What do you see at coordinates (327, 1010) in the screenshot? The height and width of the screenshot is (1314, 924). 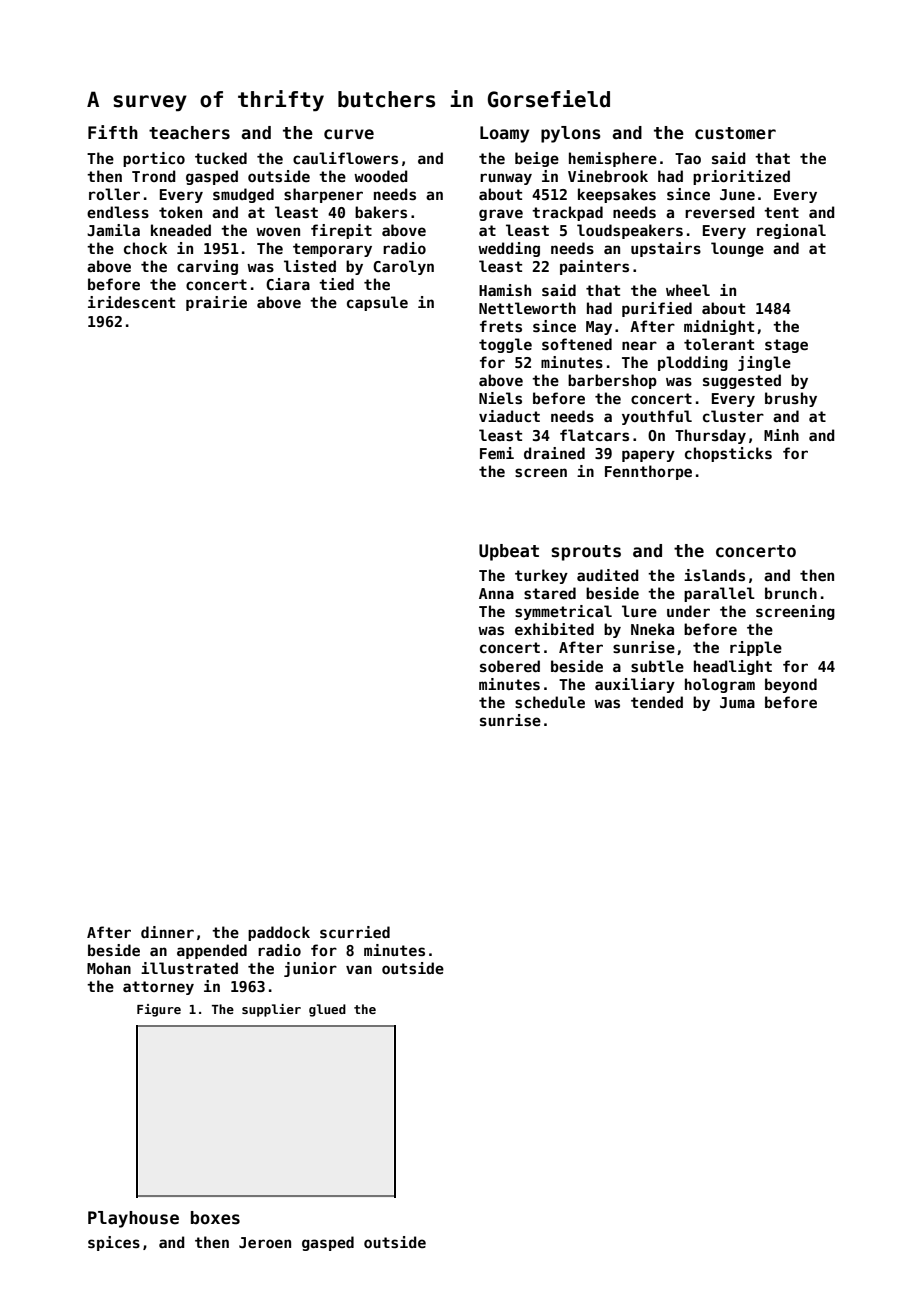 I see `glued` at bounding box center [327, 1010].
